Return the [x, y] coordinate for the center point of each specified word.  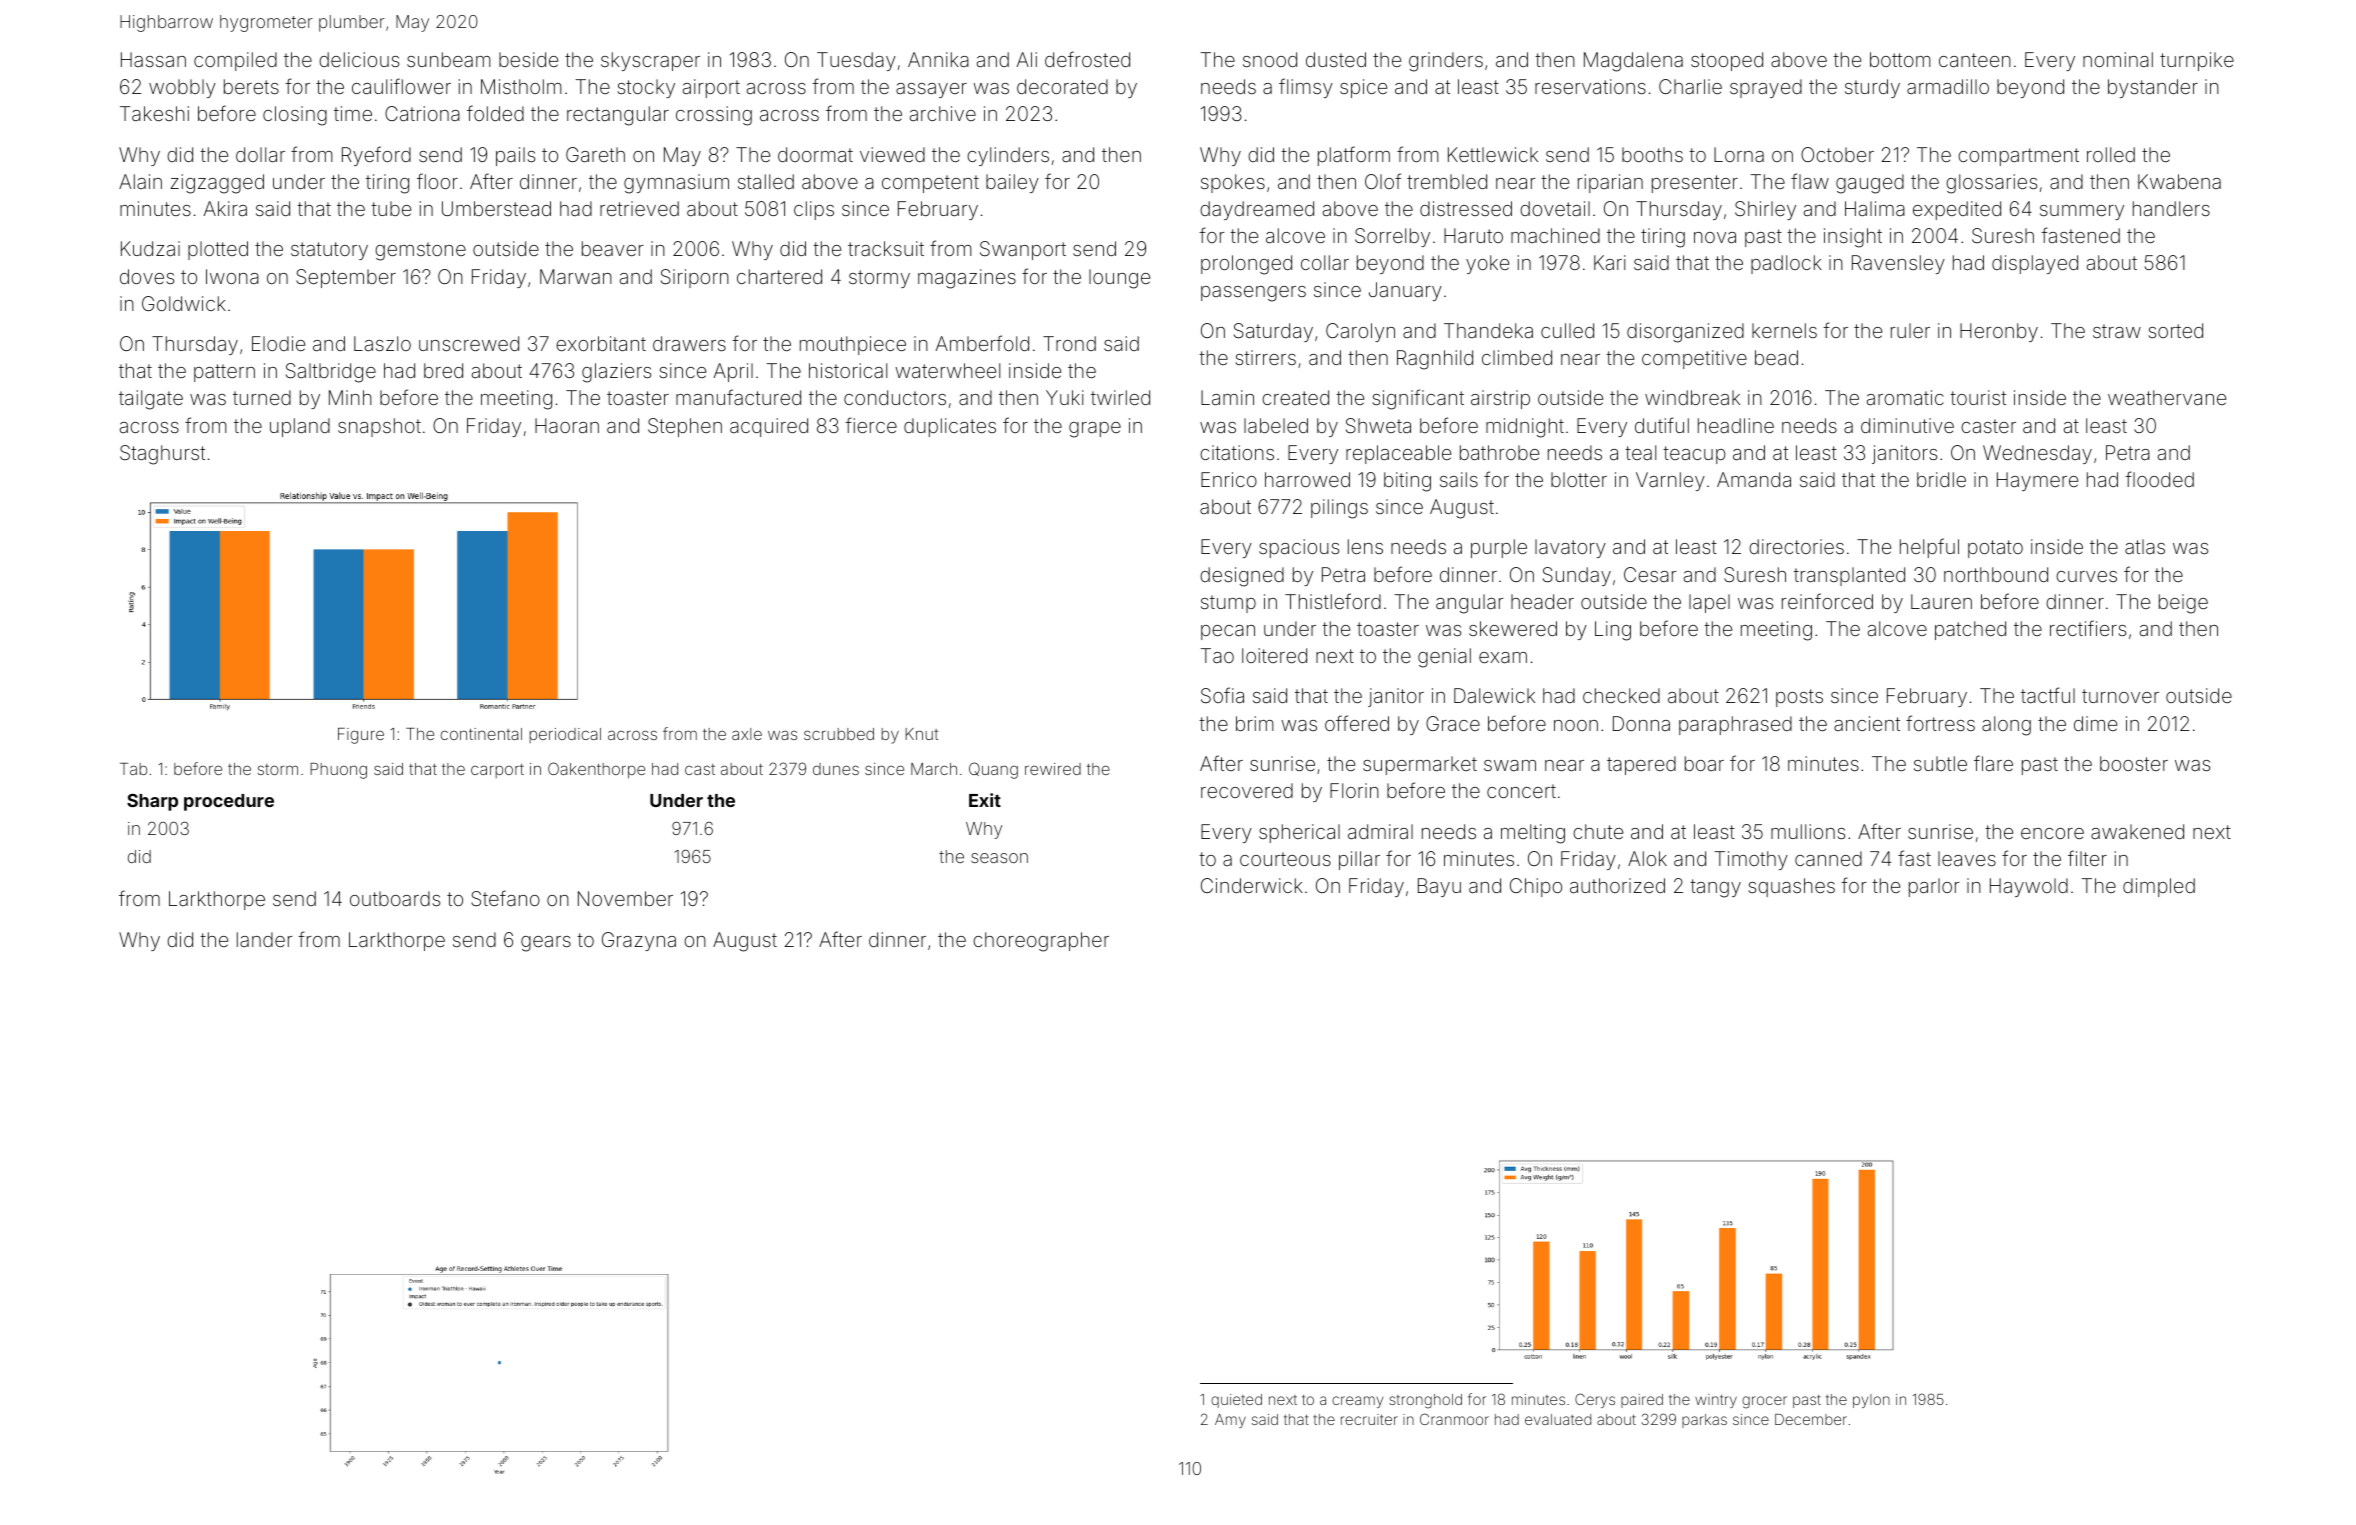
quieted [1236, 1401]
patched [1970, 630]
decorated [1062, 86]
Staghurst [162, 455]
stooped [1727, 61]
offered [1357, 723]
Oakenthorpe [596, 770]
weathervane [2167, 397]
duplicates [950, 427]
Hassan [153, 59]
